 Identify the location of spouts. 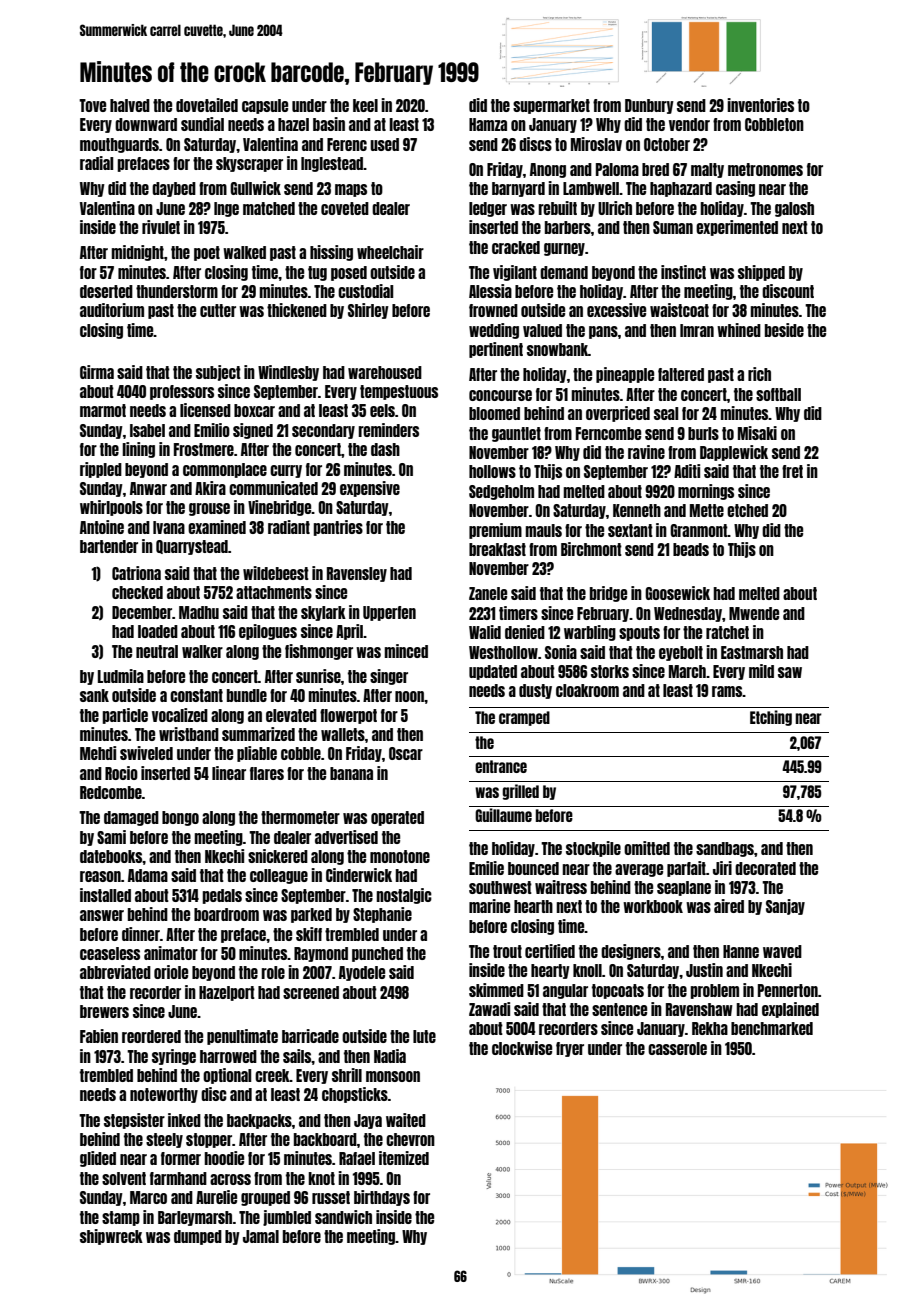
(639, 633).
